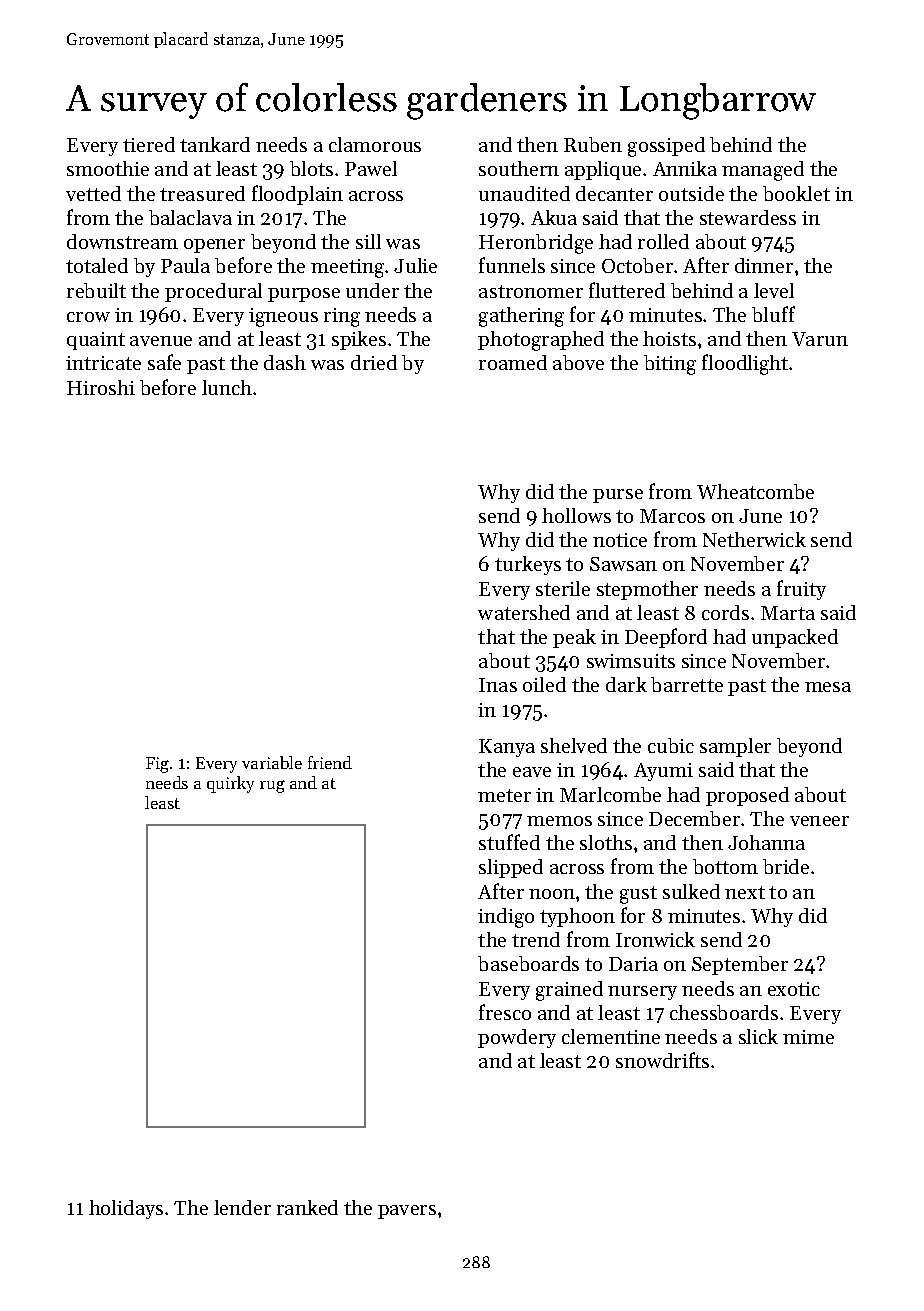 The image size is (924, 1311). What do you see at coordinates (149, 144) in the page?
I see `tiered` at bounding box center [149, 144].
